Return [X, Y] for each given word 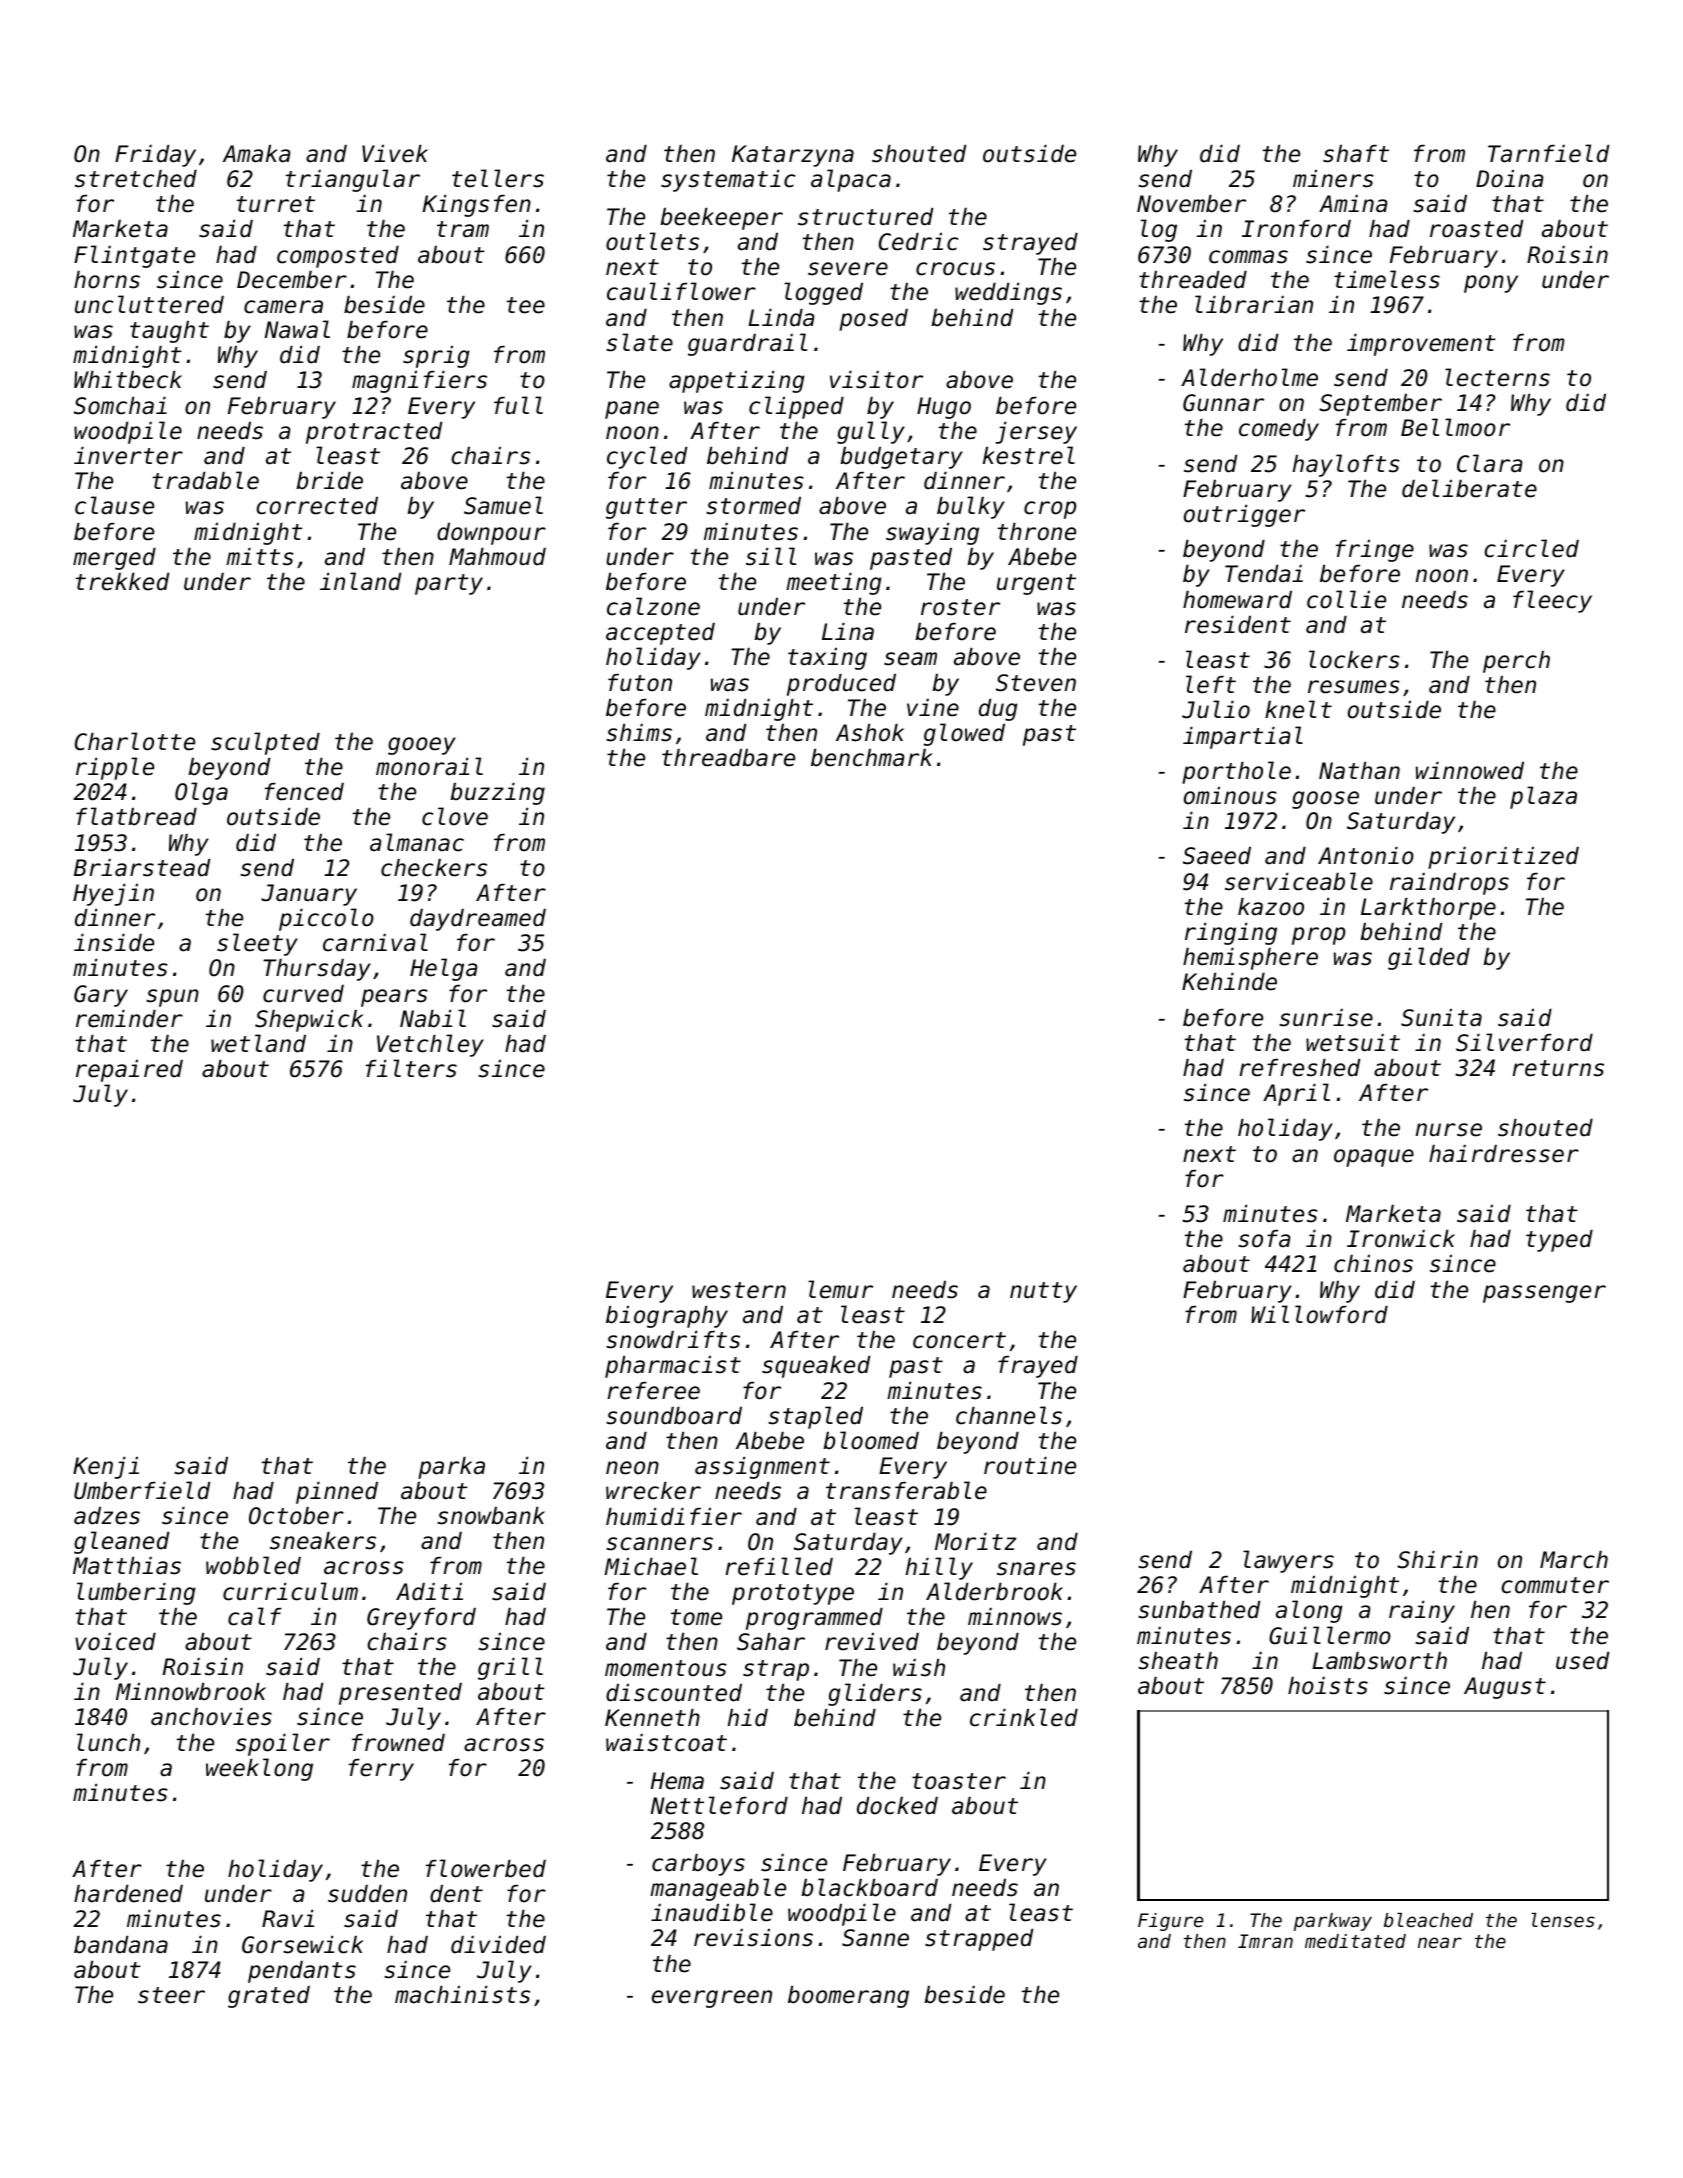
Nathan [1359, 771]
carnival [375, 942]
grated [269, 1997]
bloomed [871, 1440]
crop [1050, 510]
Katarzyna [793, 156]
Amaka [257, 154]
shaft [1356, 154]
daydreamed [478, 920]
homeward [1237, 600]
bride [329, 481]
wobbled [253, 1565]
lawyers [1288, 1561]
